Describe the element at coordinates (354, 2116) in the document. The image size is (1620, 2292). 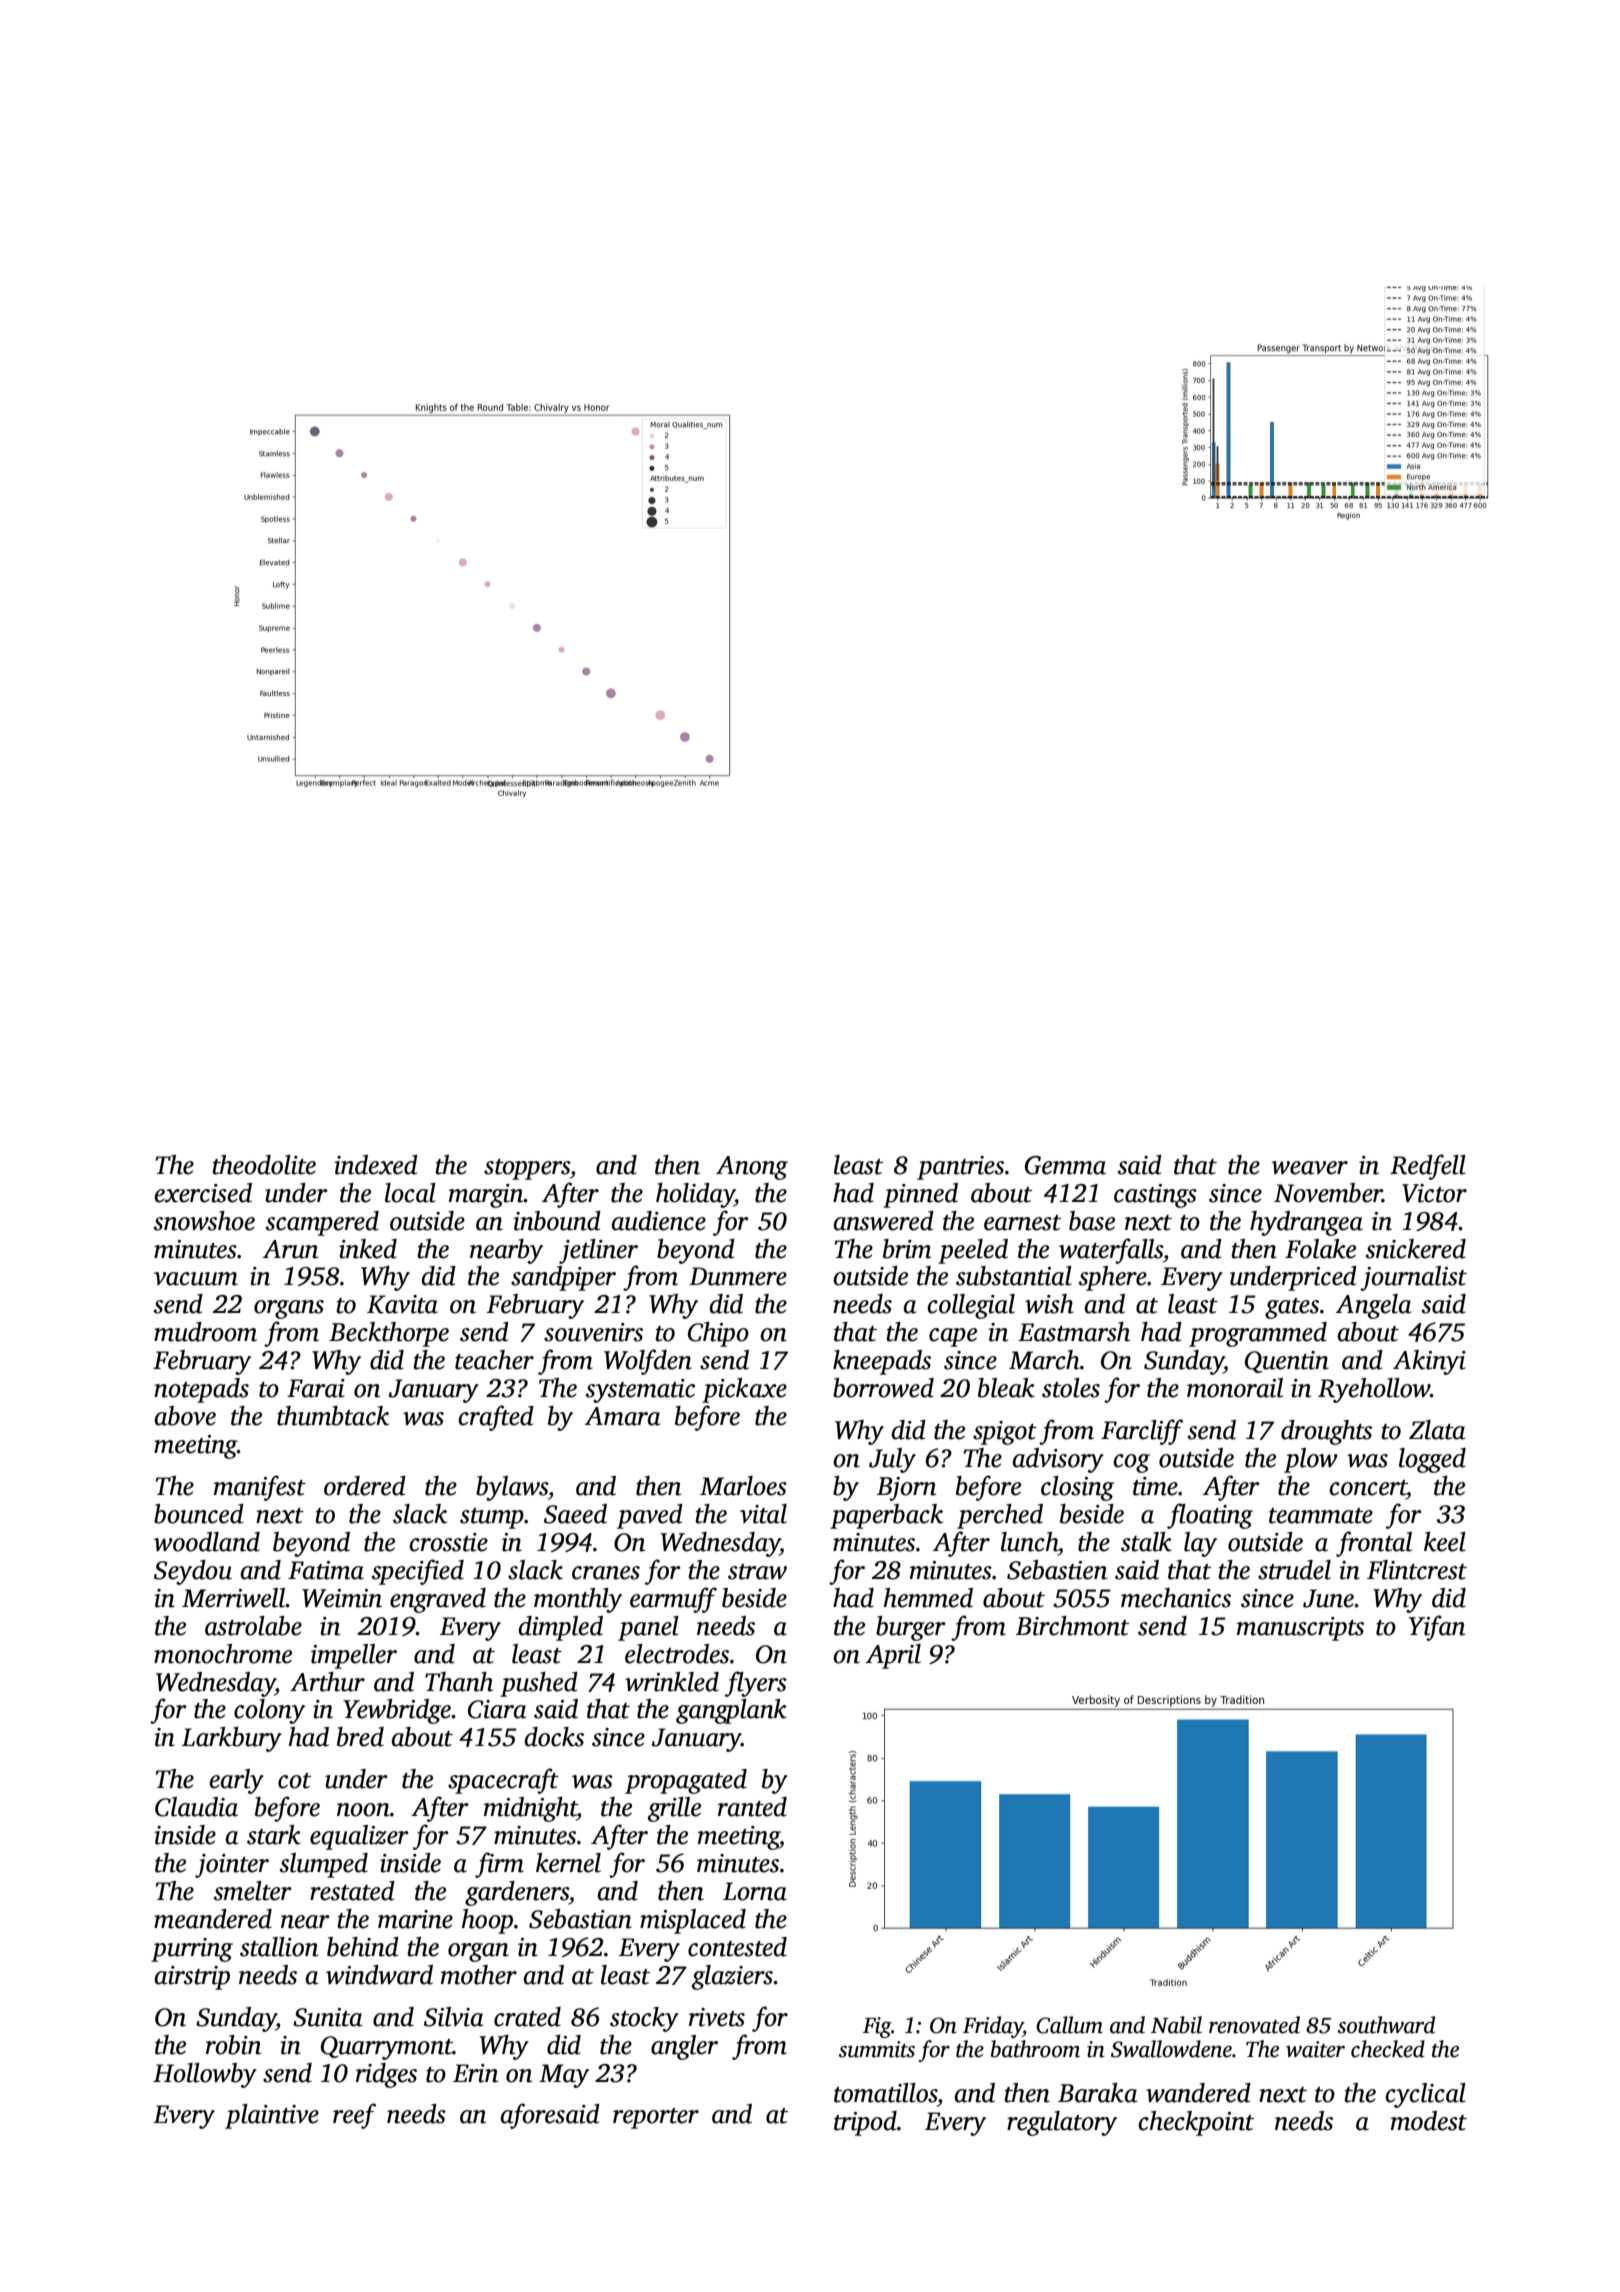
I see `reef` at that location.
